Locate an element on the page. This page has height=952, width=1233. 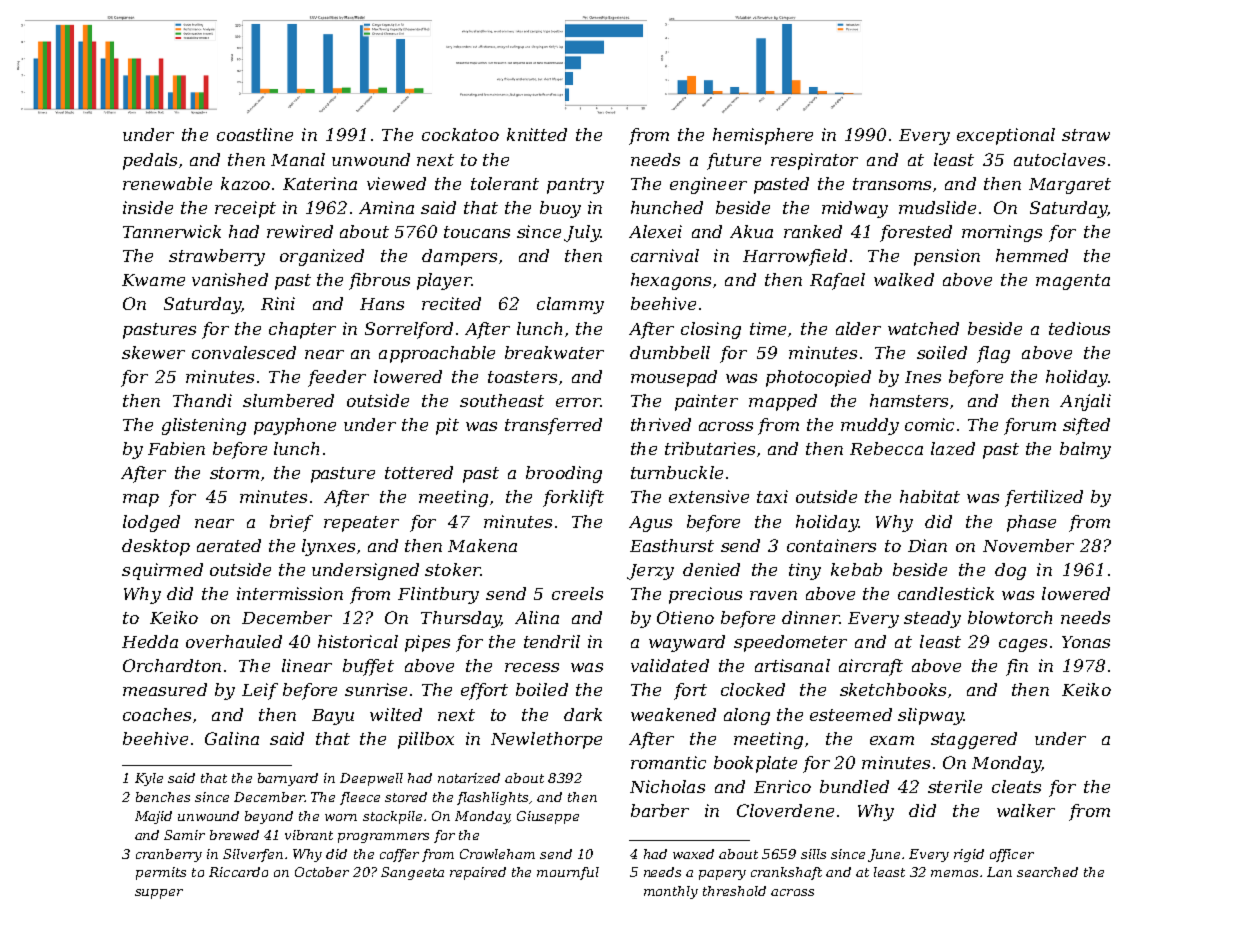
threshold is located at coordinates (734, 891).
